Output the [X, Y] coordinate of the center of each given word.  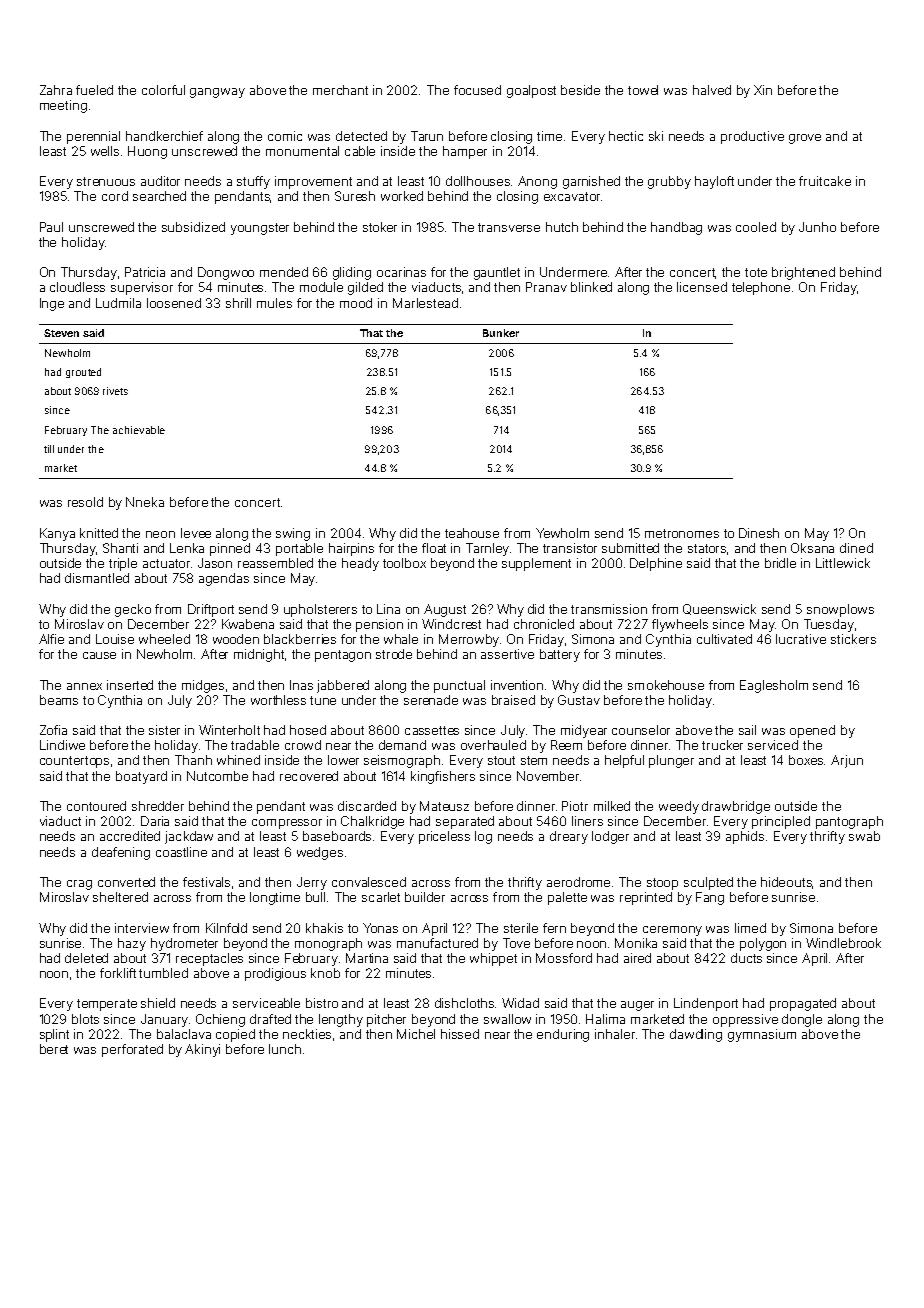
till [49, 449]
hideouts [787, 883]
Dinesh [759, 533]
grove [805, 139]
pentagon [343, 656]
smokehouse [666, 685]
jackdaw [189, 837]
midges [203, 686]
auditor [160, 181]
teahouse [472, 533]
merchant [340, 90]
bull [315, 897]
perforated [132, 1050]
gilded [365, 288]
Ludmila [118, 303]
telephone [761, 288]
